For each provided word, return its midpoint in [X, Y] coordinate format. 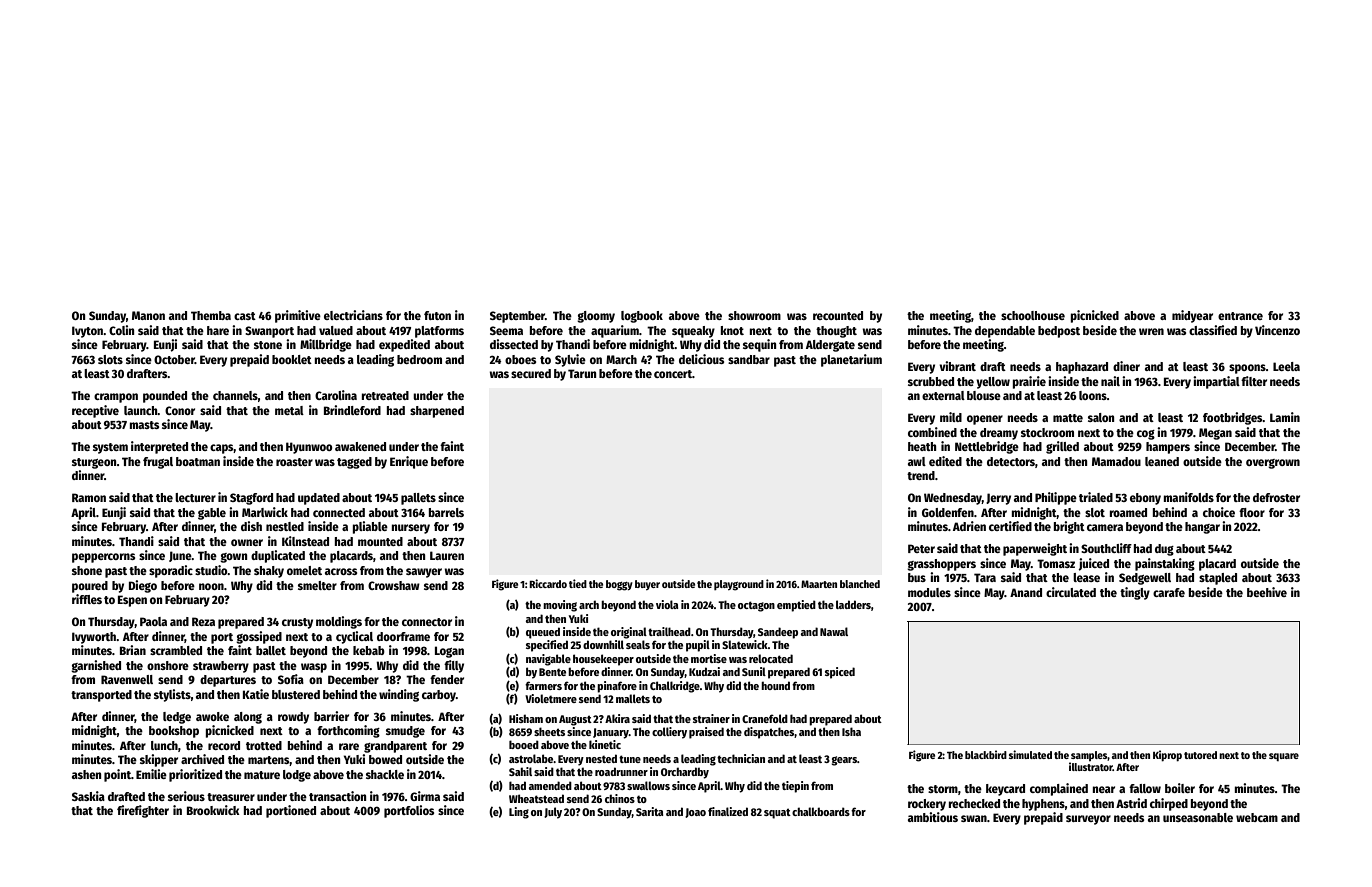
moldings [339, 622]
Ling [519, 813]
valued [336, 330]
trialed [1096, 497]
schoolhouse [1033, 315]
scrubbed [931, 381]
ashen [86, 774]
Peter [921, 548]
